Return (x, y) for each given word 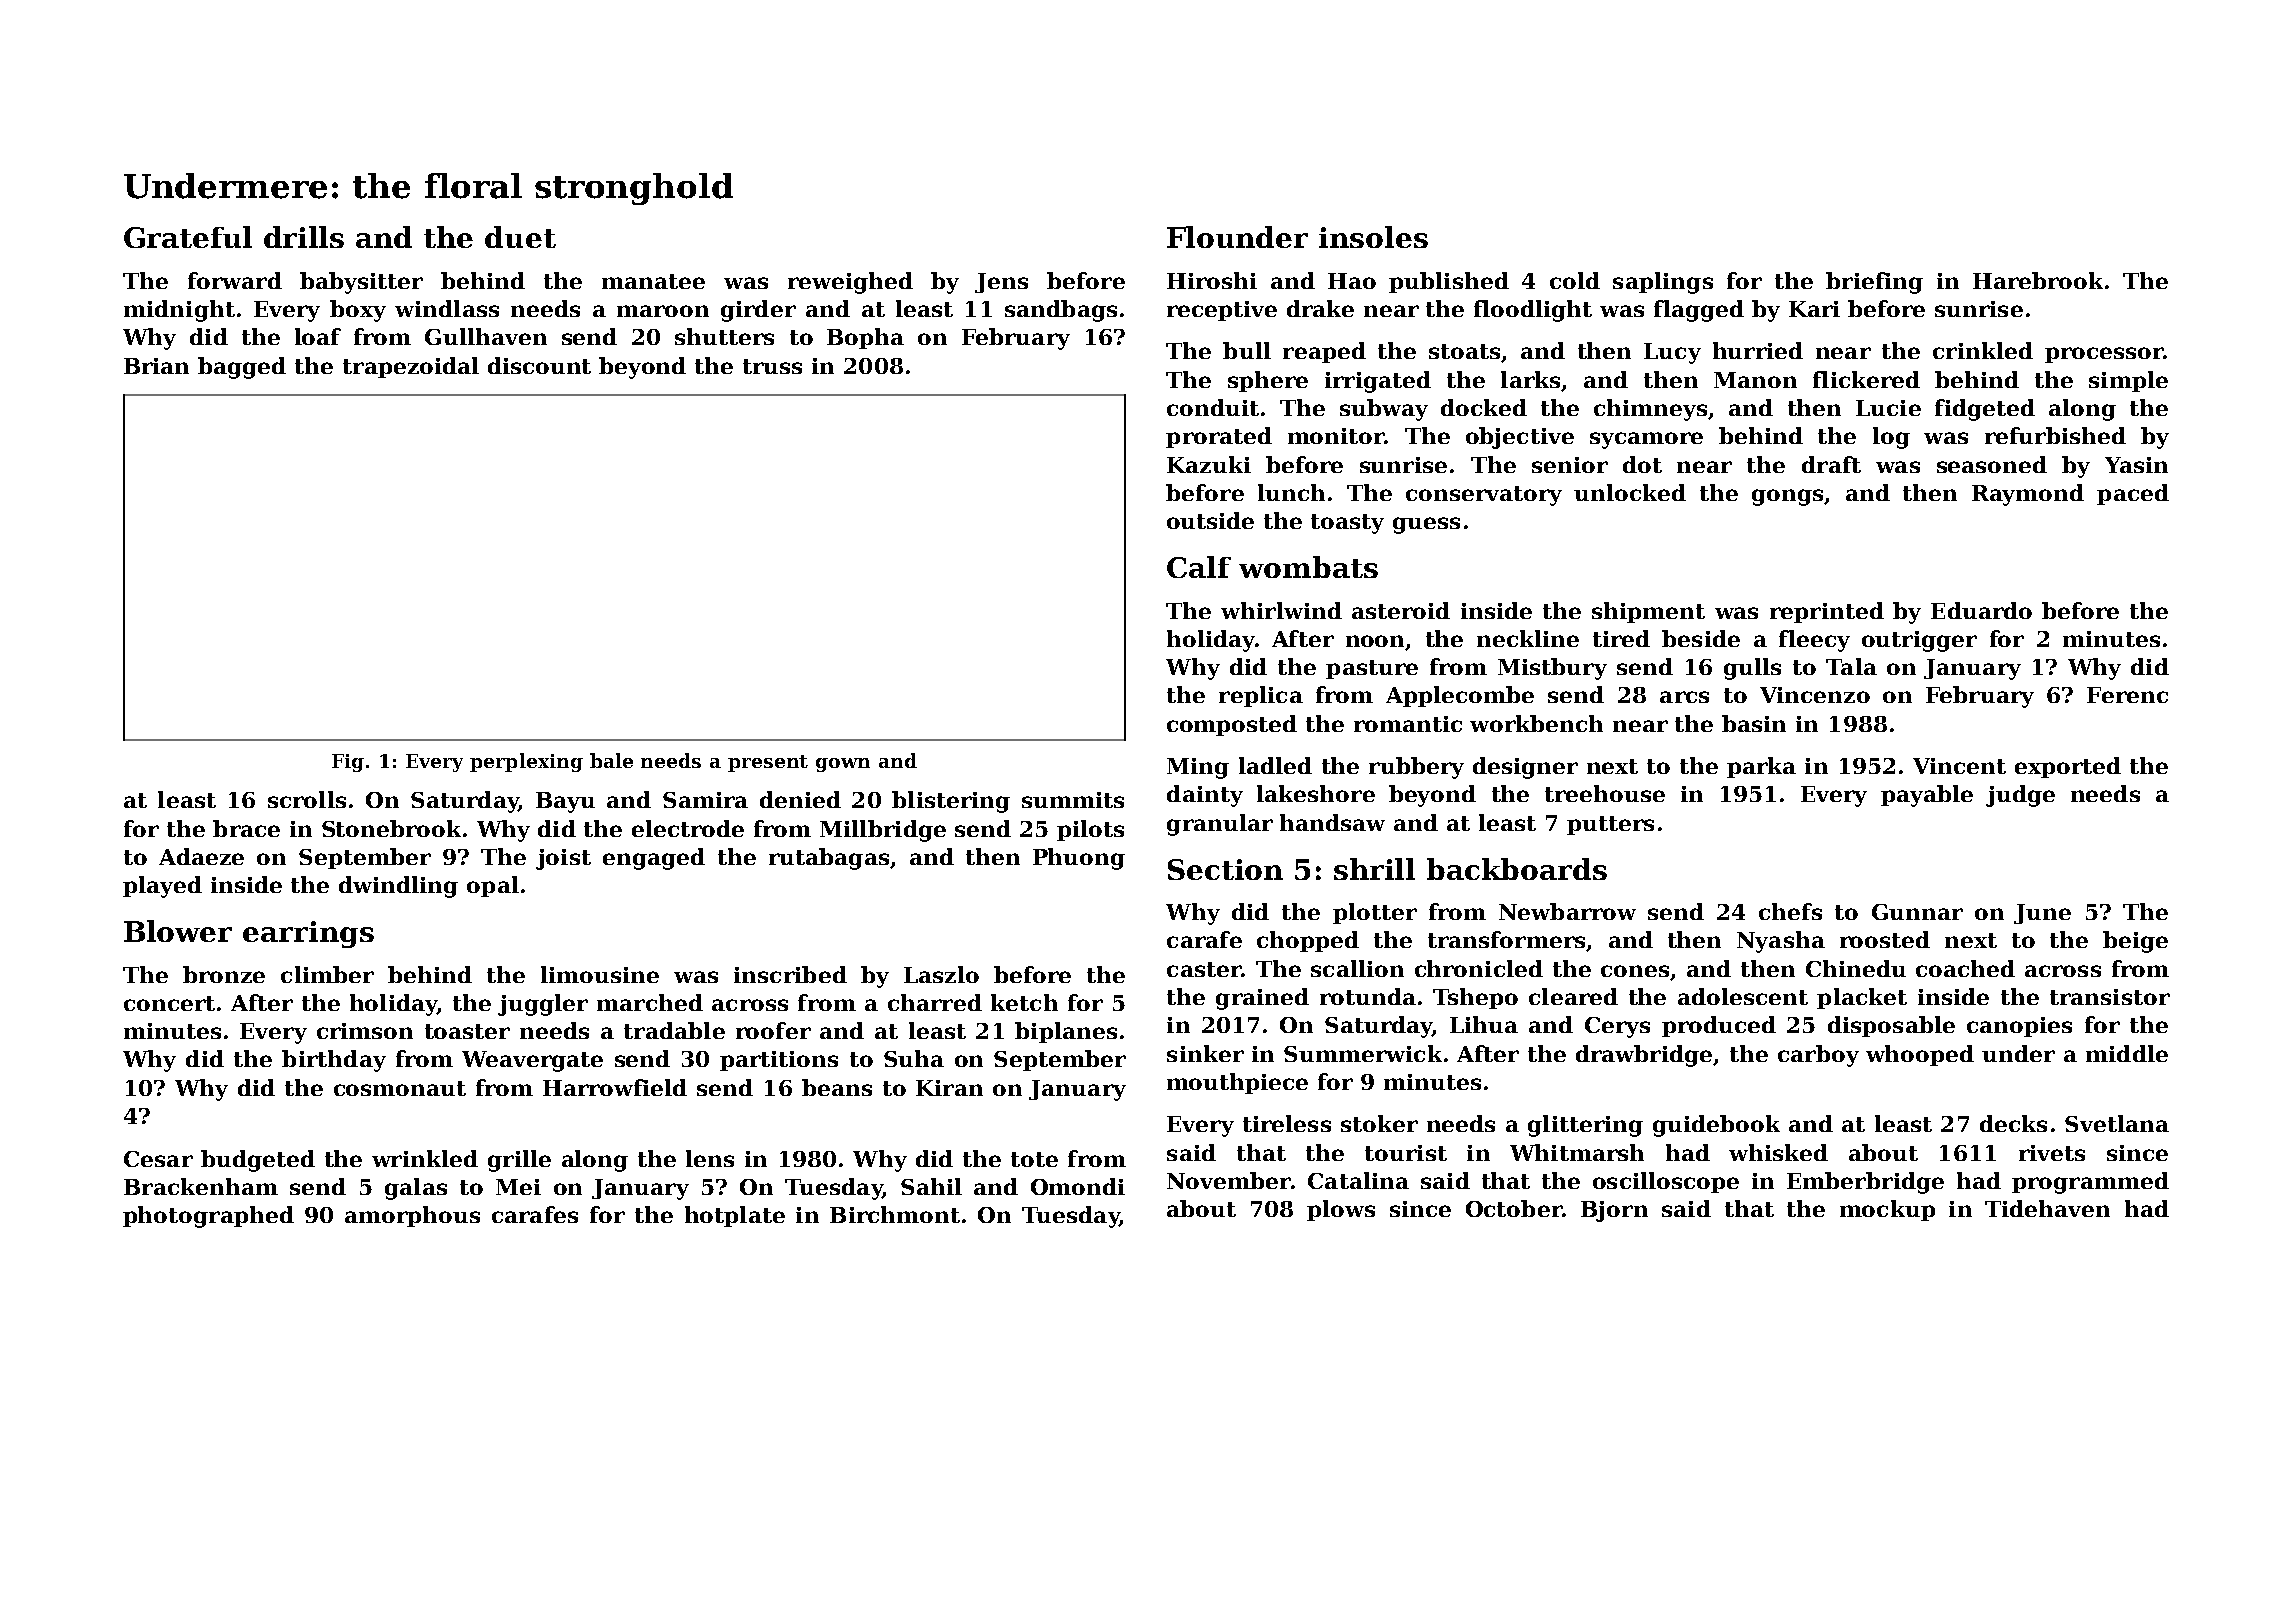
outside (1210, 520)
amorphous (412, 1216)
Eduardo (1981, 610)
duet (520, 237)
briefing (1874, 283)
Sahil (931, 1186)
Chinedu (1856, 968)
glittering (1585, 1126)
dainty (1205, 796)
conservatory (1484, 496)
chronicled (1479, 968)
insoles (1373, 237)
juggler (543, 1005)
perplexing (526, 762)
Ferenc (2127, 695)
